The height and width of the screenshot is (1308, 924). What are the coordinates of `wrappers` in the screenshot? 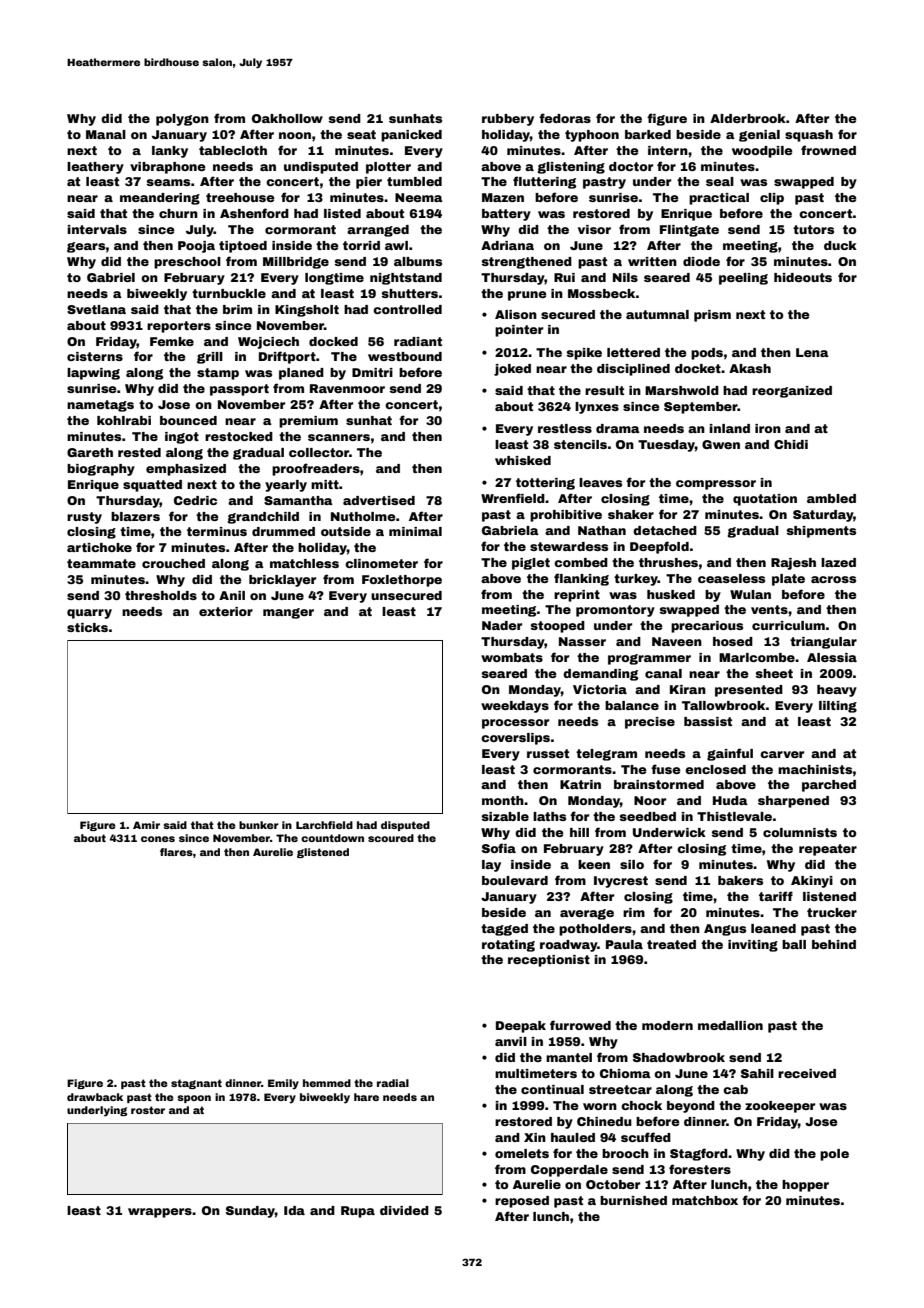 It's located at (160, 1213).
